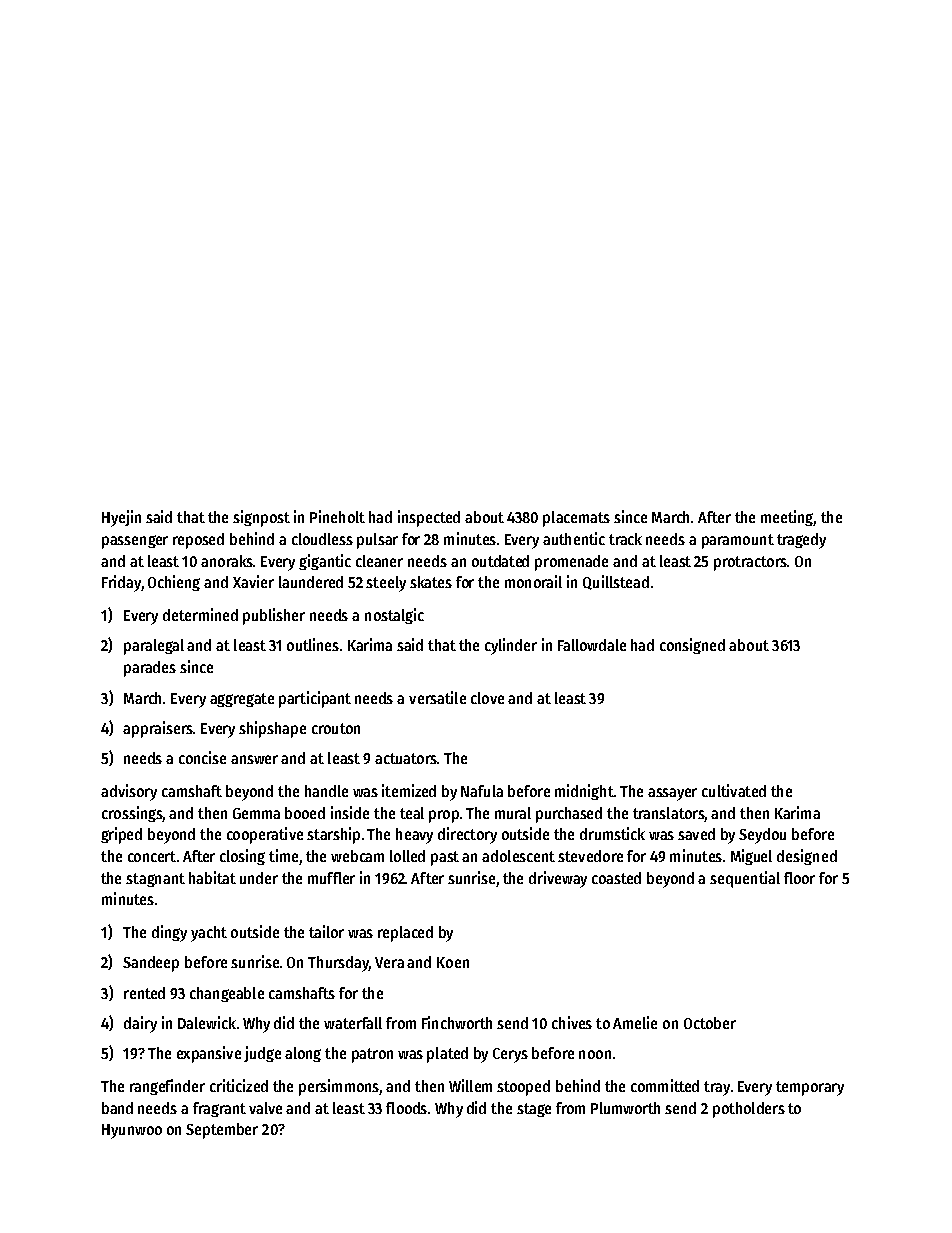  I want to click on adolescent, so click(518, 856).
